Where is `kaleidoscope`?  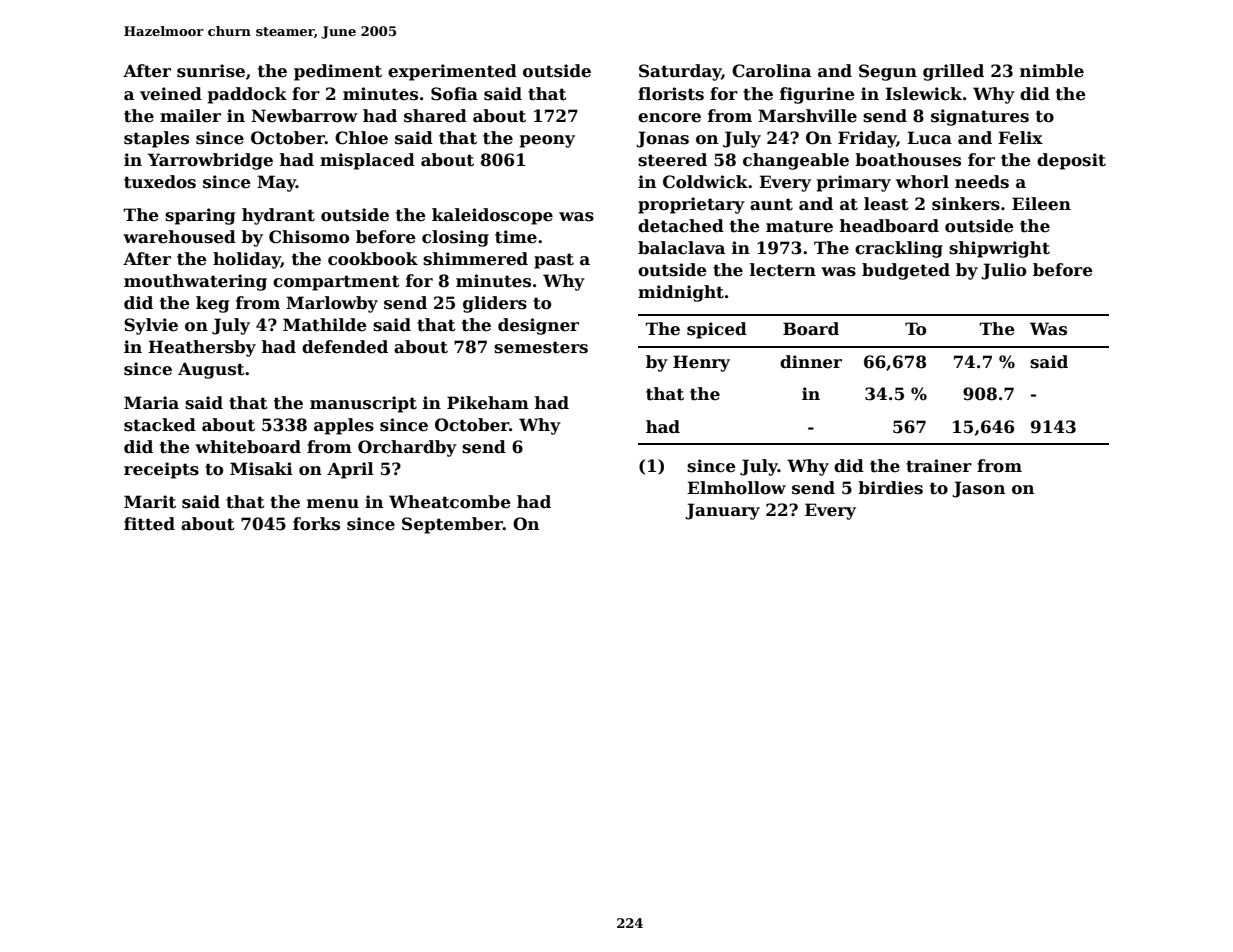
kaleidoscope is located at coordinates (492, 216).
